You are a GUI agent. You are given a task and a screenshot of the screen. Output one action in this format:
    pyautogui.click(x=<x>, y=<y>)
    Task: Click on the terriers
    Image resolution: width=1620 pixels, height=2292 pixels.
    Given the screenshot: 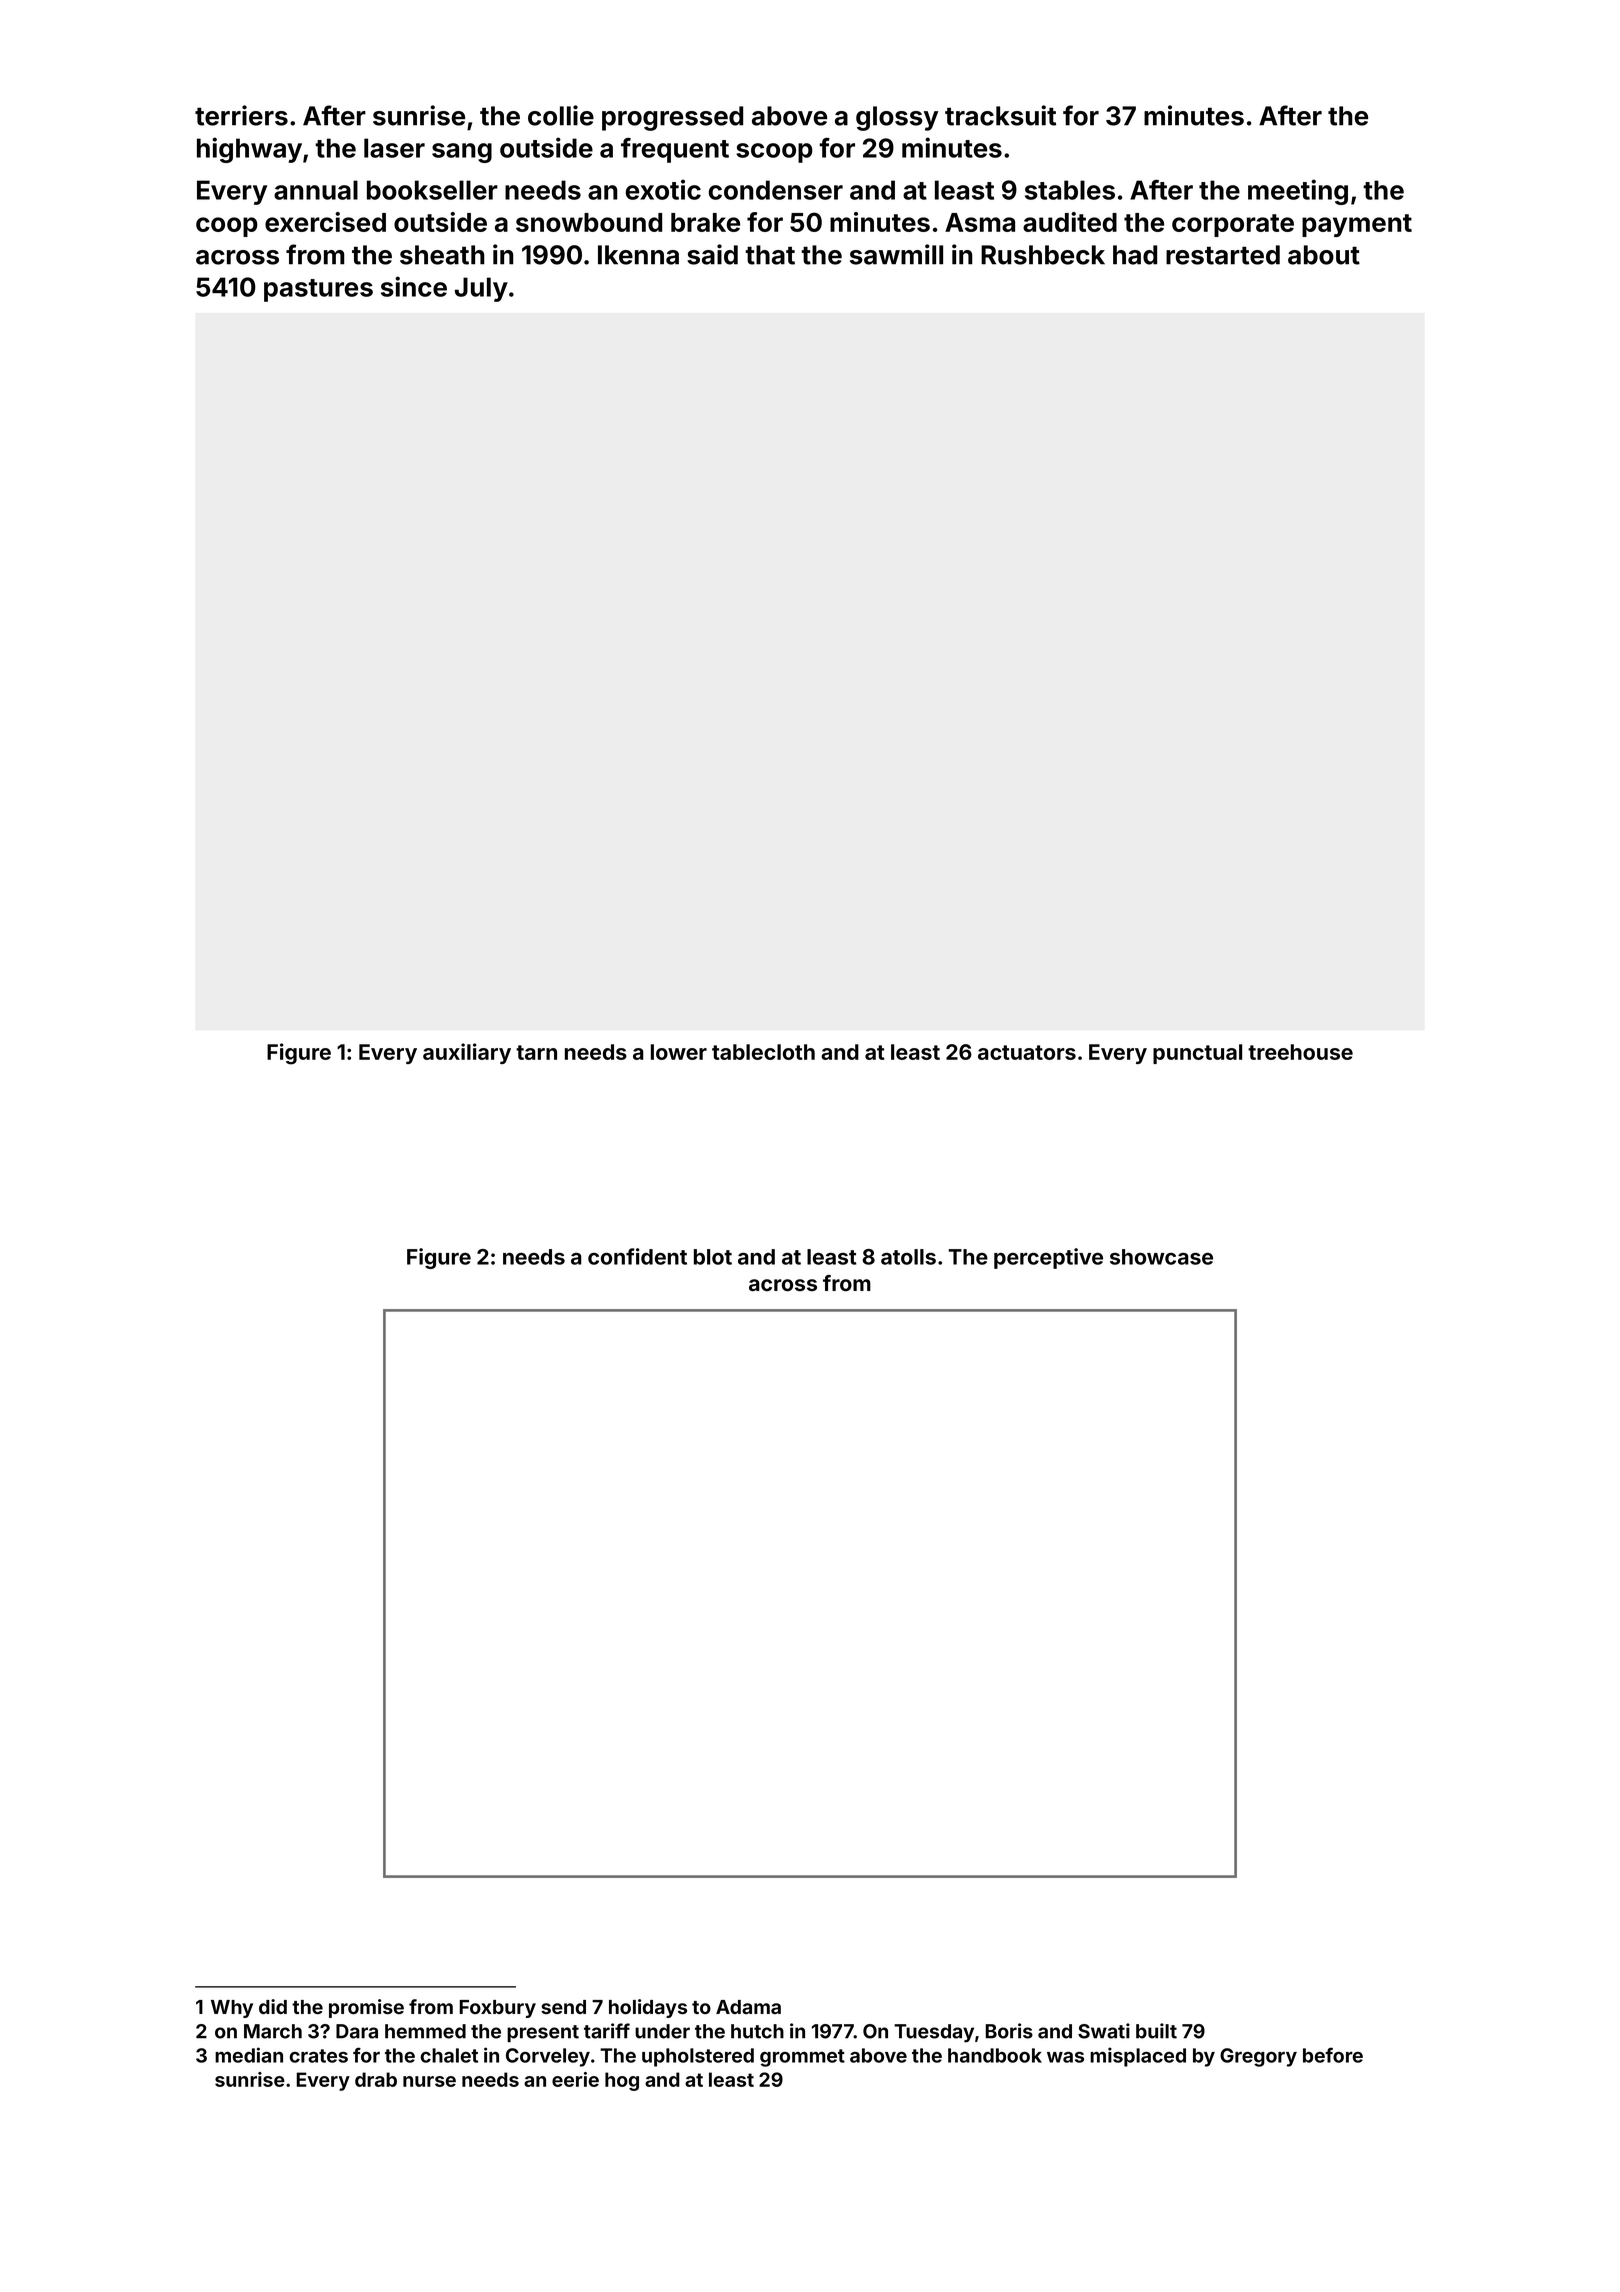 What is the action you would take?
    pyautogui.click(x=241, y=115)
